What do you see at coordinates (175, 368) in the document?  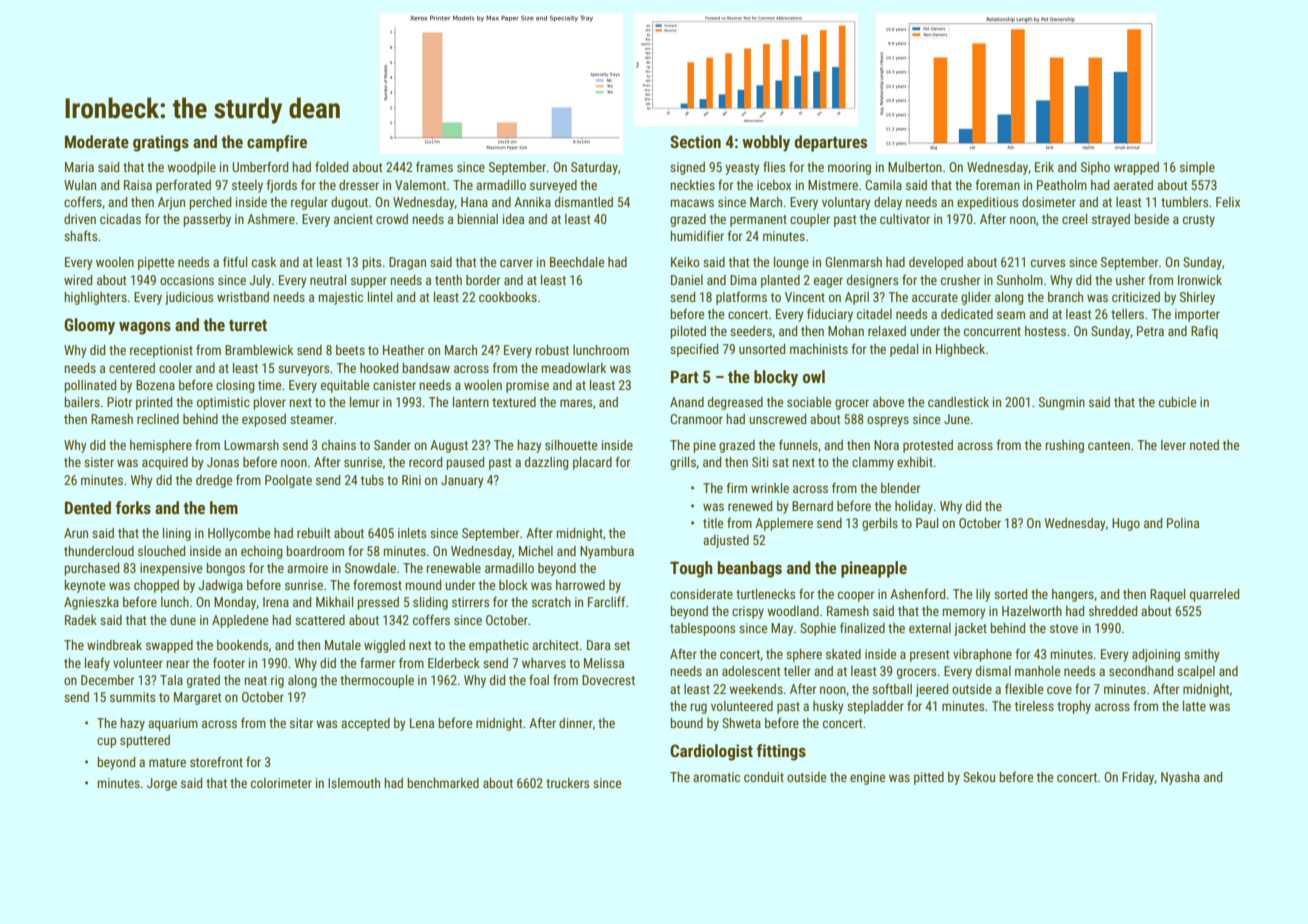 I see `cooler` at bounding box center [175, 368].
